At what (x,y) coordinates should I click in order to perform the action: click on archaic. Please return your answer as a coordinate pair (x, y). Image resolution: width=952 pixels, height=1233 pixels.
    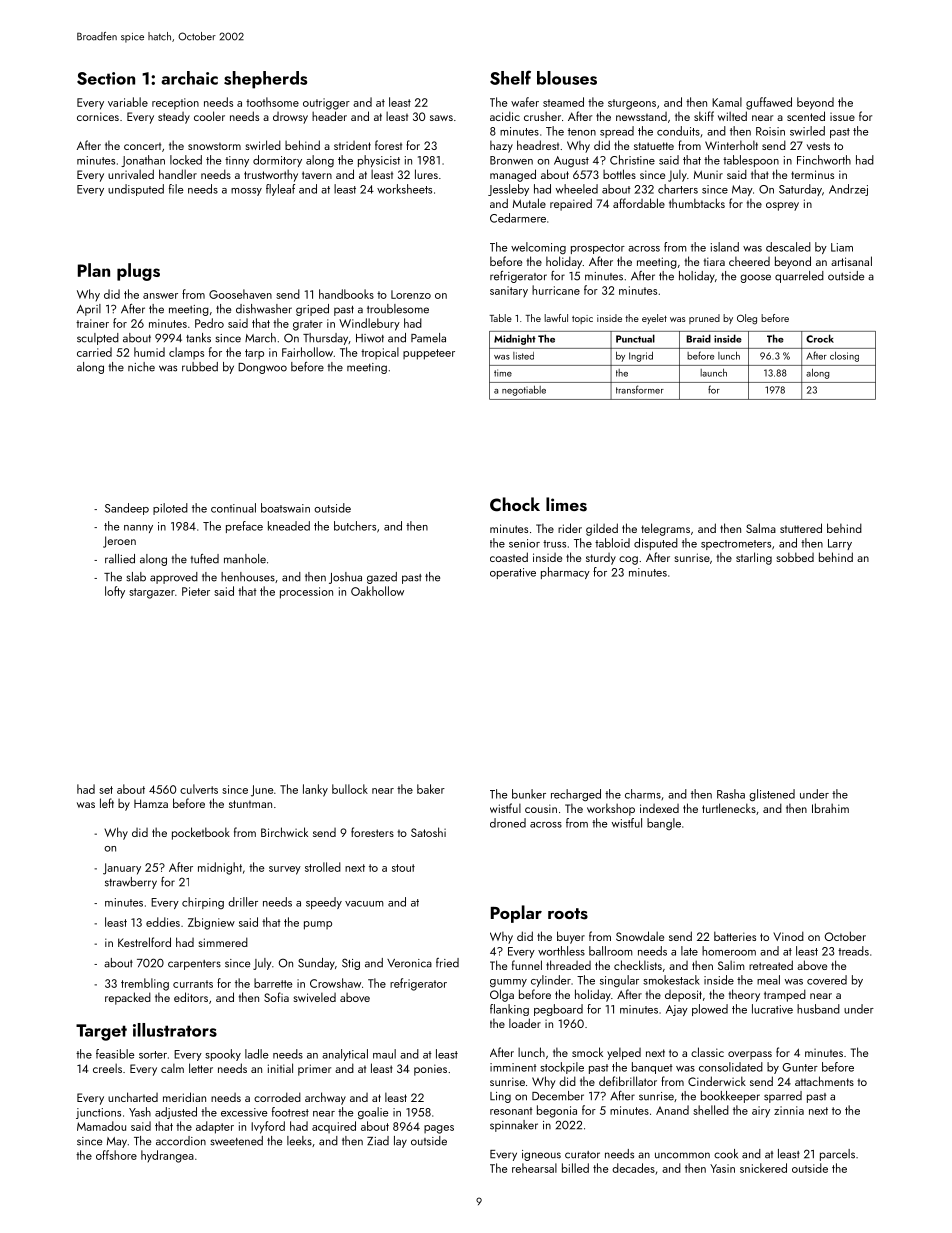
    Looking at the image, I should click on (189, 78).
